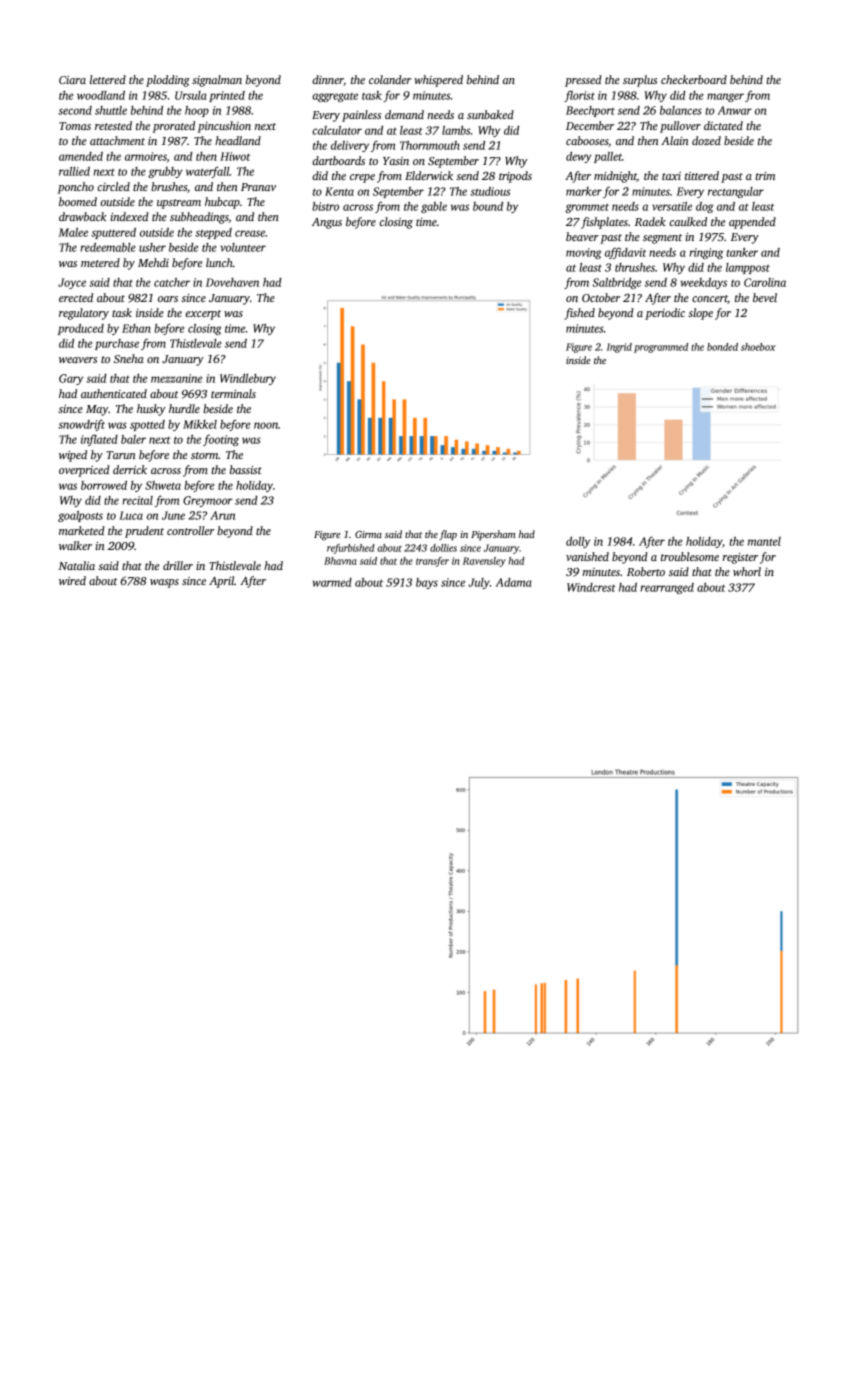 The width and height of the screenshot is (849, 1400). I want to click on poncho, so click(76, 188).
